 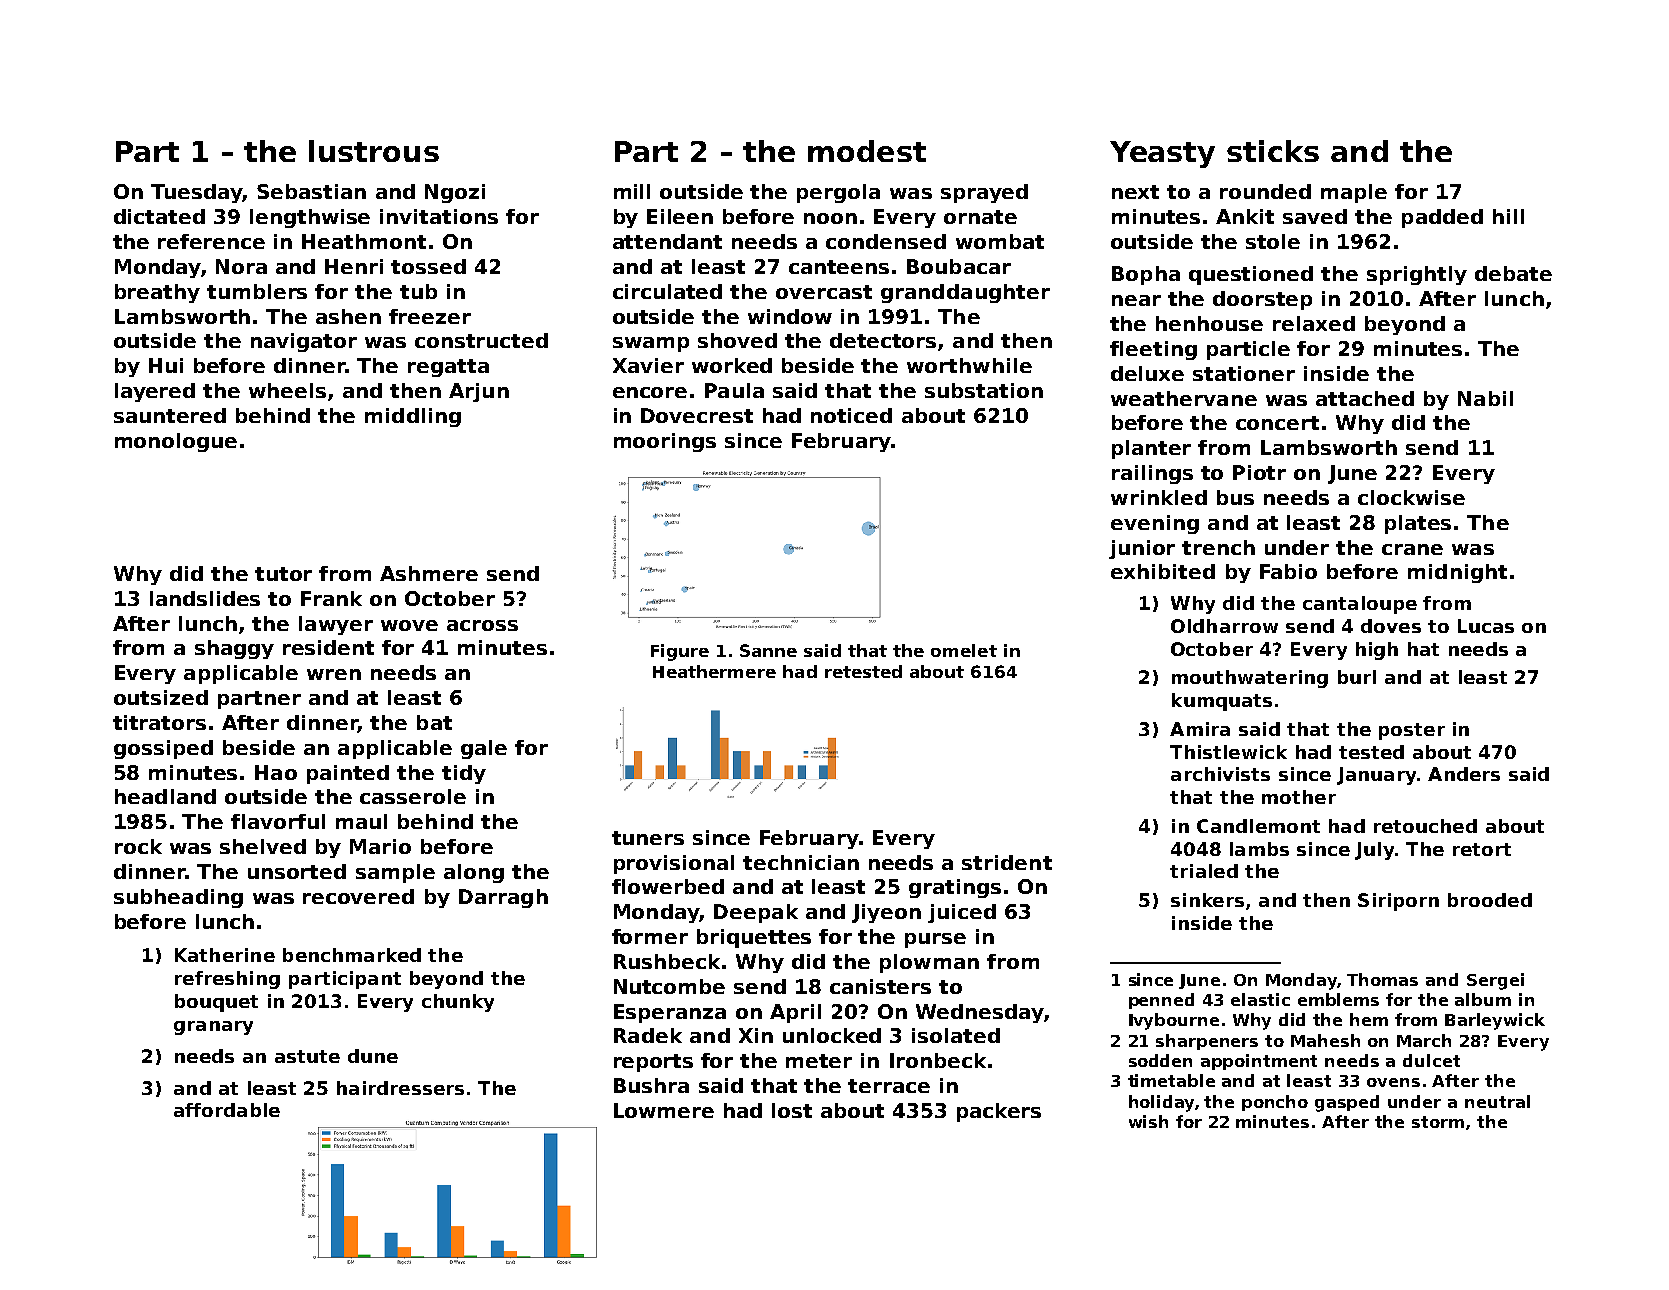 What do you see at coordinates (1250, 679) in the image?
I see `mouthwatering` at bounding box center [1250, 679].
